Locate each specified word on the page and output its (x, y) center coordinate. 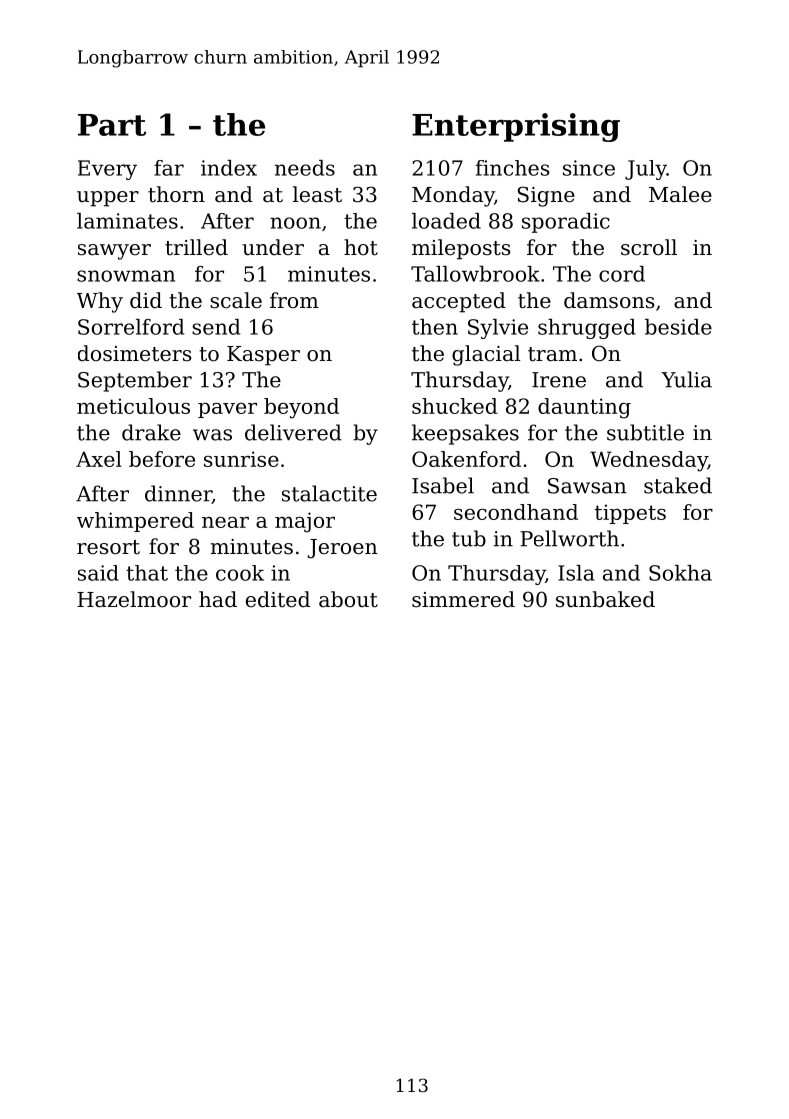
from (294, 300)
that (147, 573)
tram (552, 354)
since (589, 168)
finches (513, 168)
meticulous (133, 406)
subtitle (645, 432)
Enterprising (516, 127)
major (305, 522)
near (225, 522)
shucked (455, 406)
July (646, 170)
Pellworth (569, 538)
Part (112, 125)
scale (236, 300)
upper (108, 199)
